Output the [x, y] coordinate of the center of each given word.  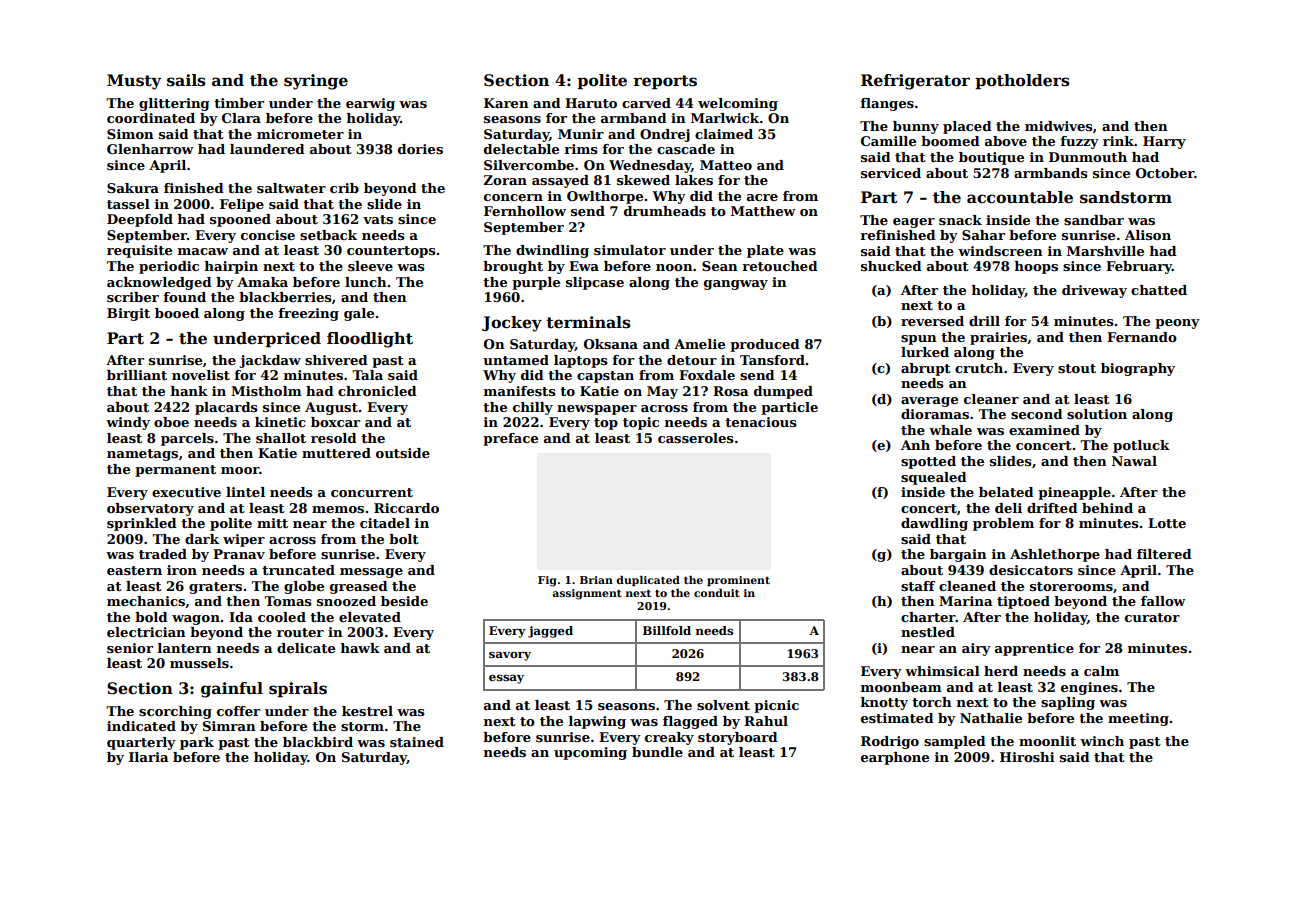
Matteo [726, 165]
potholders [1022, 81]
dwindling [552, 251]
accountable [1020, 197]
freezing [308, 314]
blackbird [318, 742]
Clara [241, 118]
